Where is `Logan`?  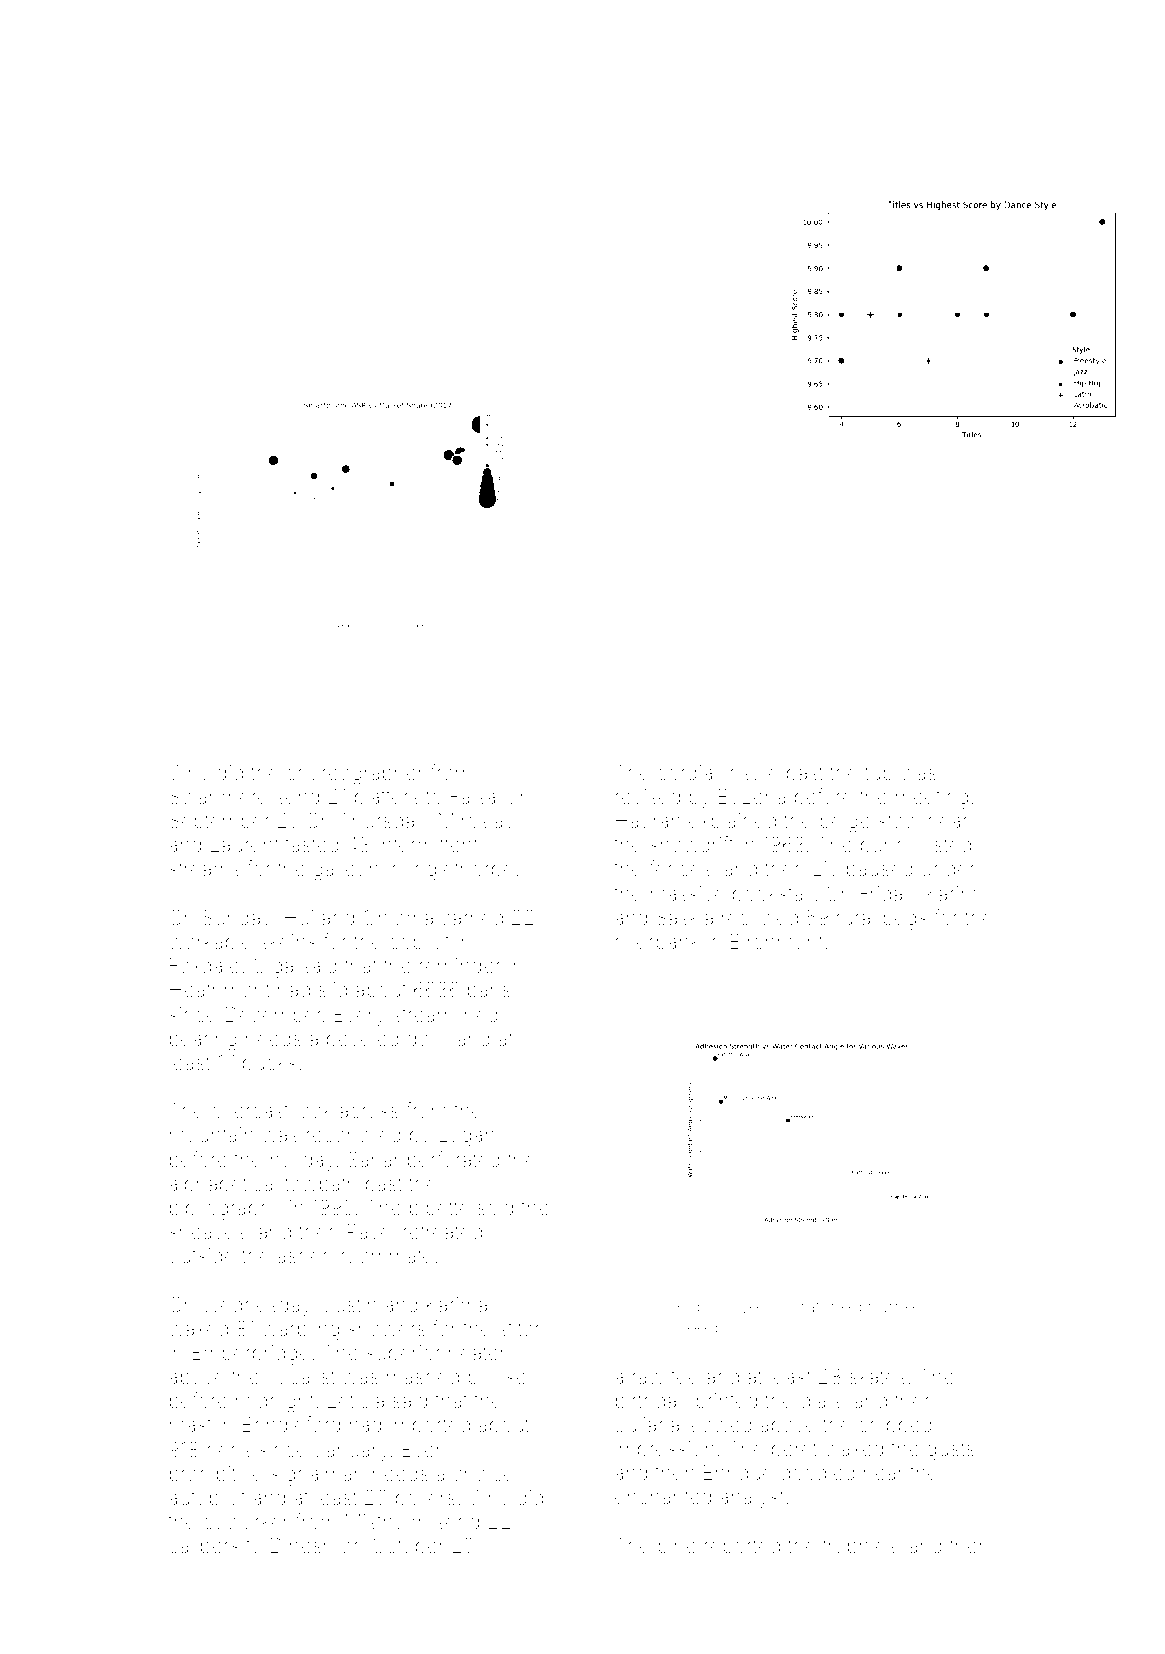 Logan is located at coordinates (466, 1137).
